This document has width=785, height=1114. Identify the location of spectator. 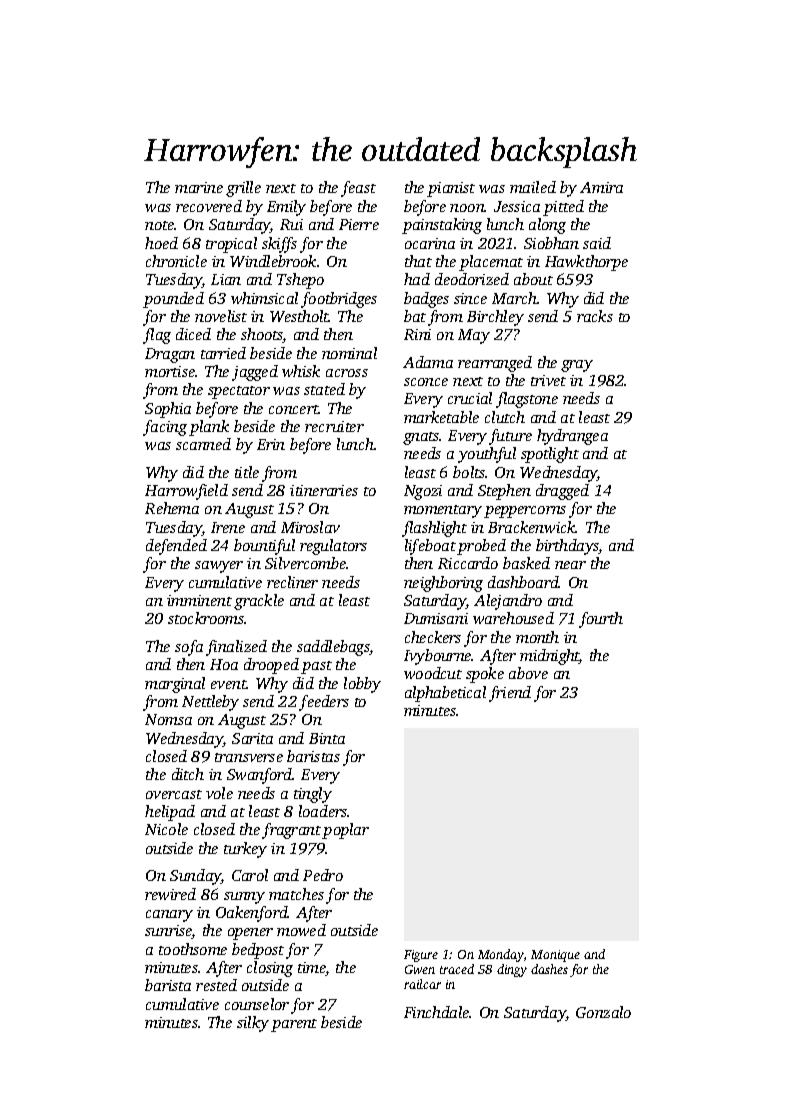
(239, 392).
